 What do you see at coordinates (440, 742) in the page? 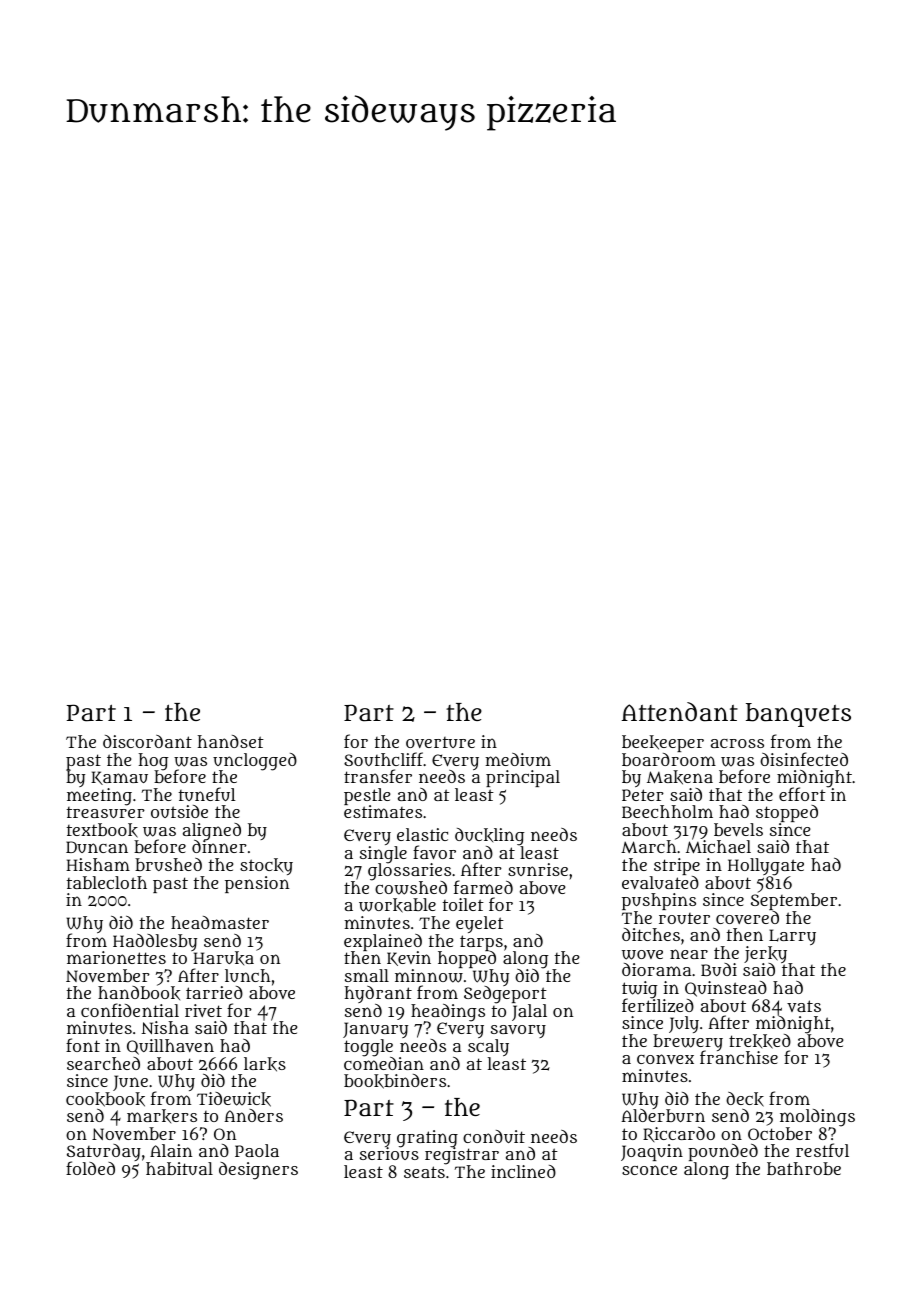
I see `overture` at bounding box center [440, 742].
